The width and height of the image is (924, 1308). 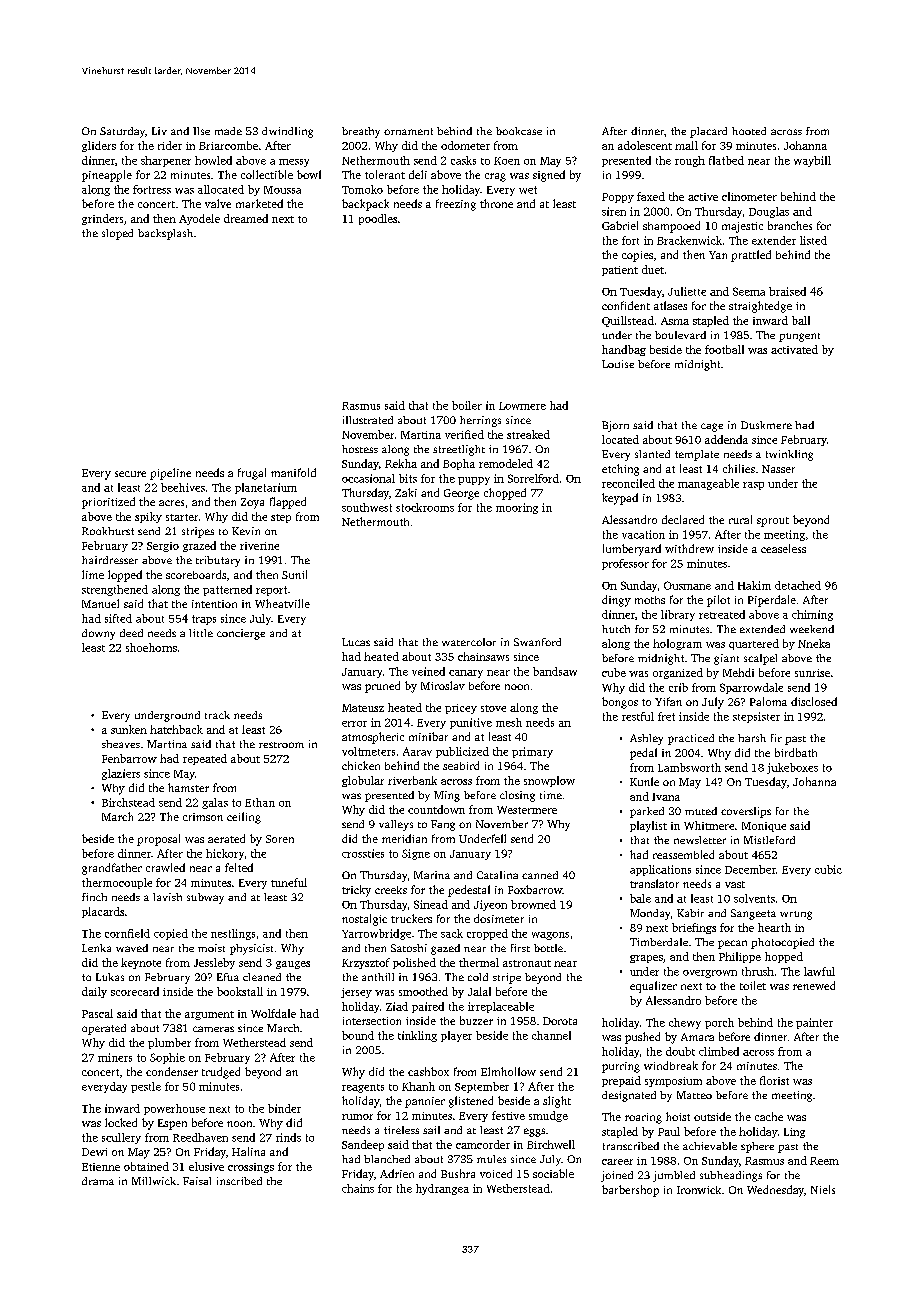 What do you see at coordinates (766, 425) in the image?
I see `Duskmere` at bounding box center [766, 425].
